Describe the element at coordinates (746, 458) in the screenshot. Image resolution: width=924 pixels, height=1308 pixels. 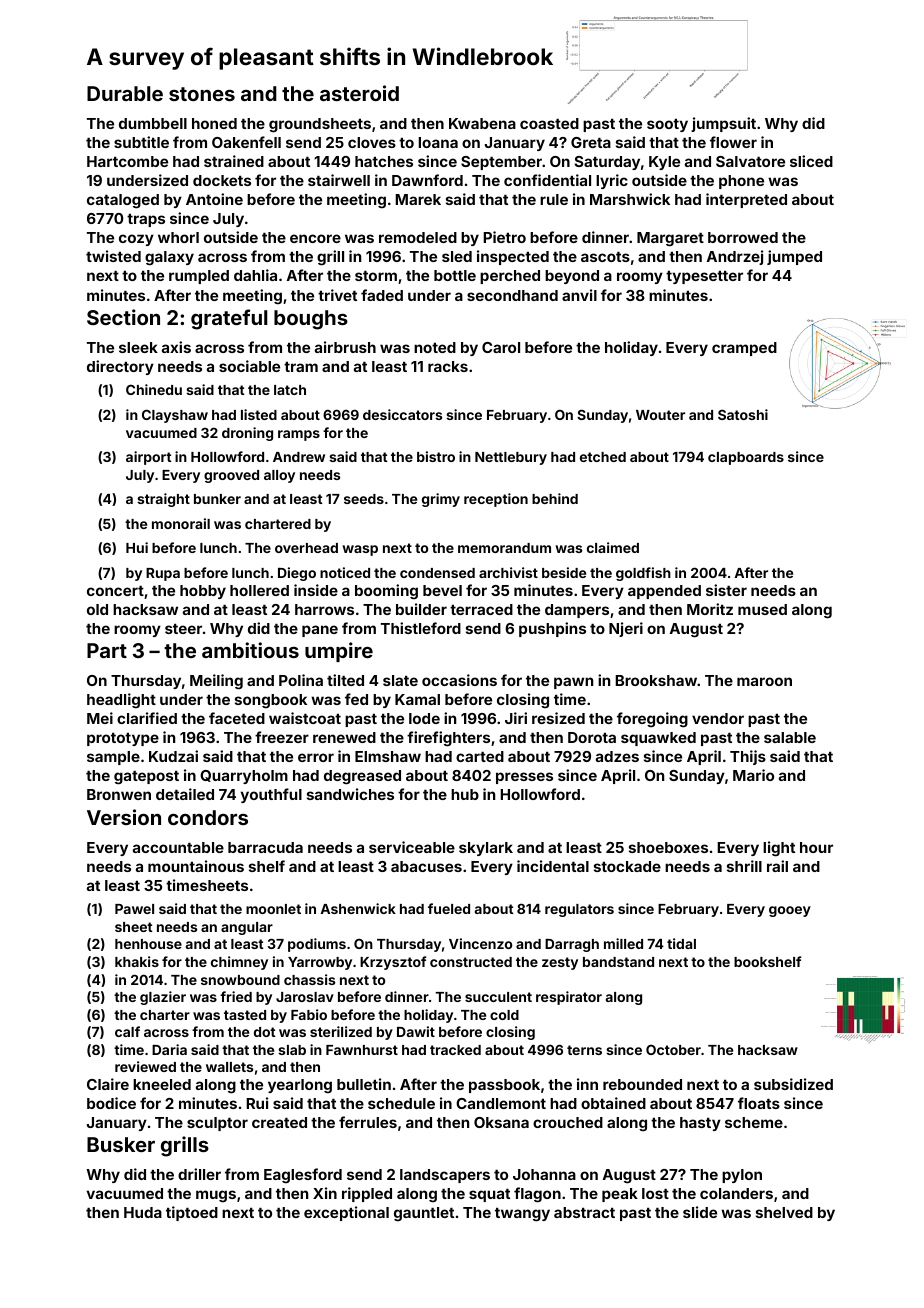
I see `clapboards` at that location.
